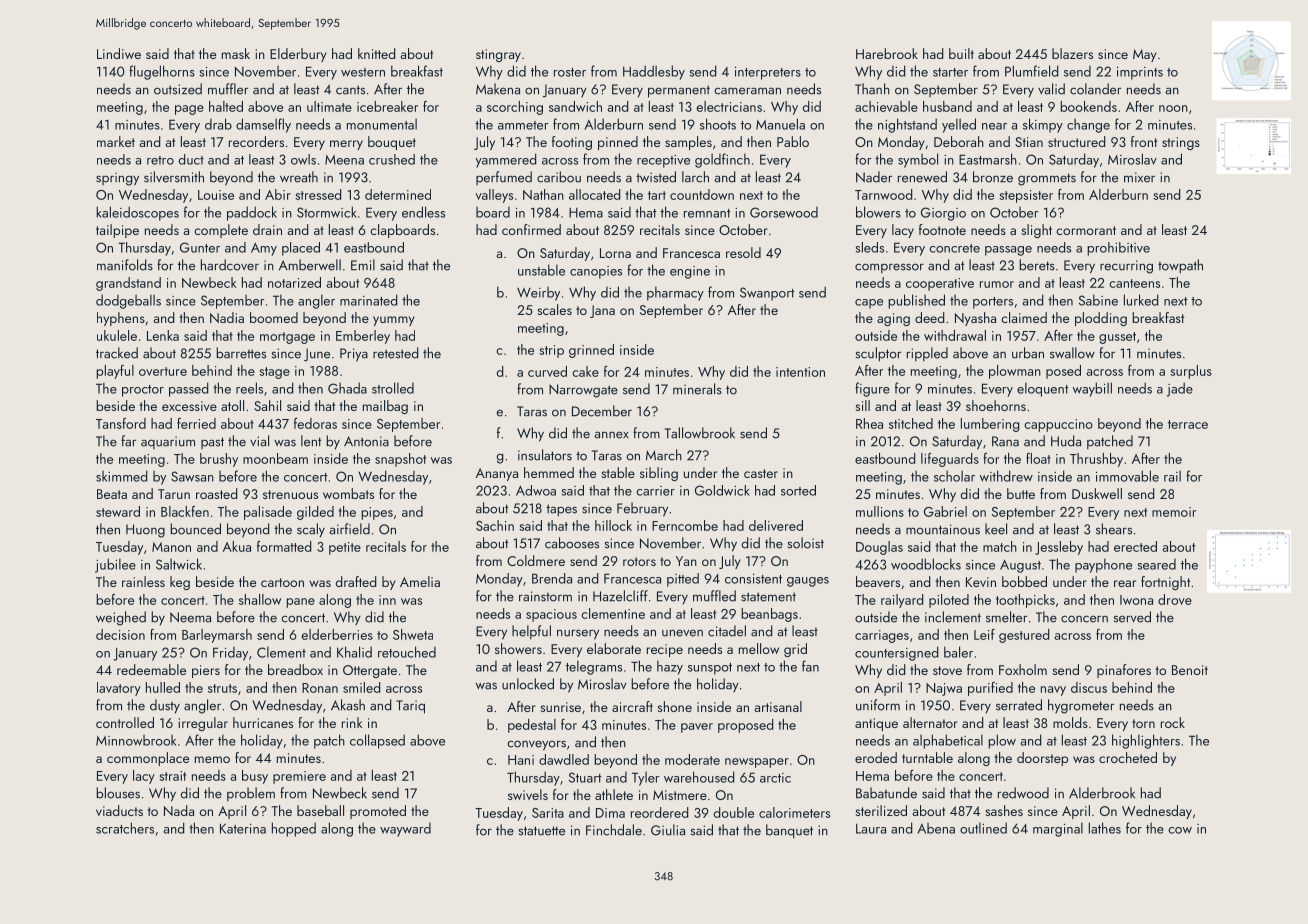 This screenshot has height=924, width=1308. What do you see at coordinates (1156, 564) in the screenshot?
I see `seared` at bounding box center [1156, 564].
